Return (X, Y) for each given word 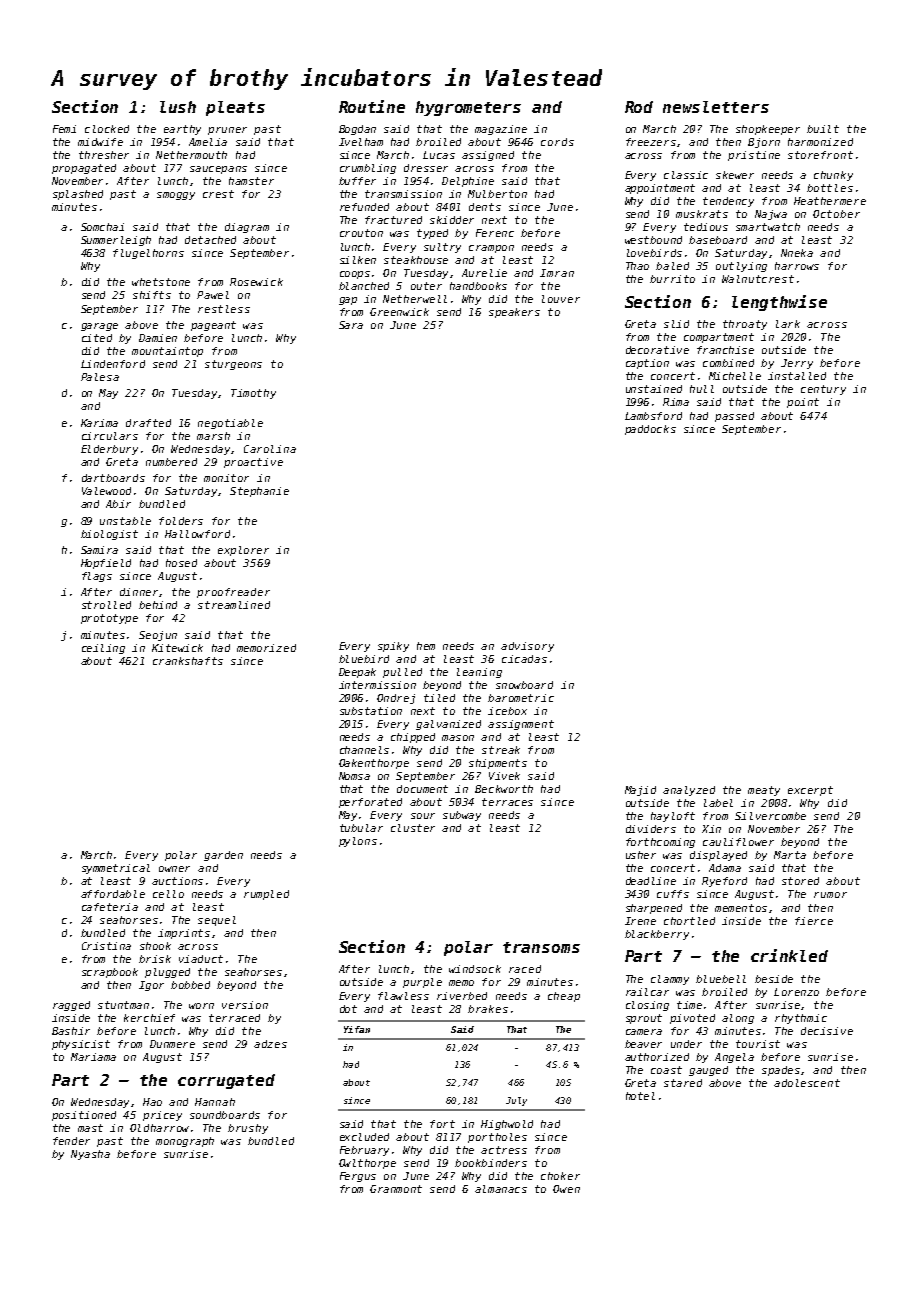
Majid (640, 791)
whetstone (161, 282)
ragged (71, 1006)
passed (734, 417)
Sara (351, 325)
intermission (377, 685)
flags (97, 577)
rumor (830, 895)
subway (462, 816)
